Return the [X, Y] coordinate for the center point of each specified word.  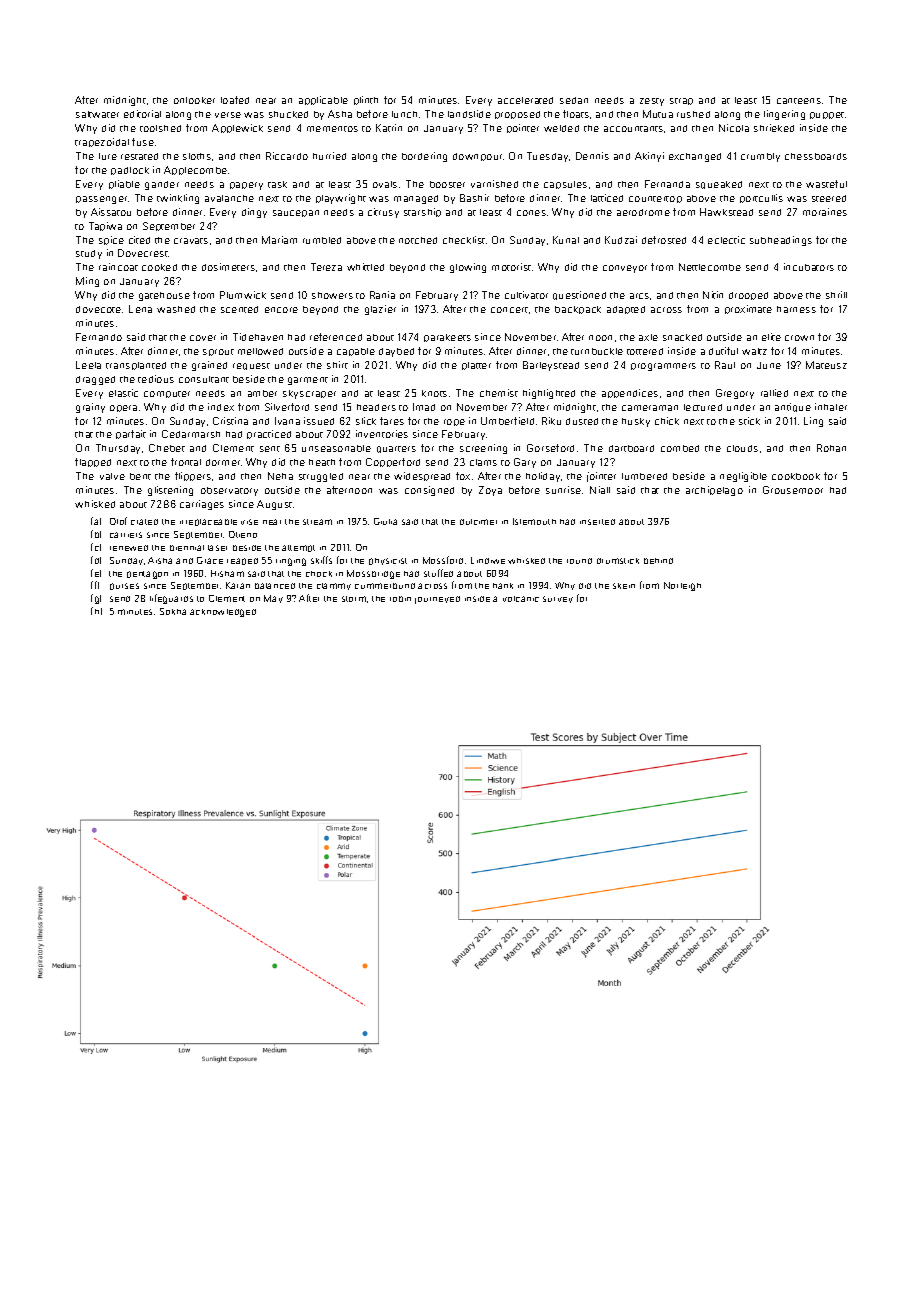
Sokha [173, 611]
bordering [424, 157]
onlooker [194, 100]
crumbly [760, 157]
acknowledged [223, 613]
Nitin [713, 295]
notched [418, 240]
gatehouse [164, 296]
